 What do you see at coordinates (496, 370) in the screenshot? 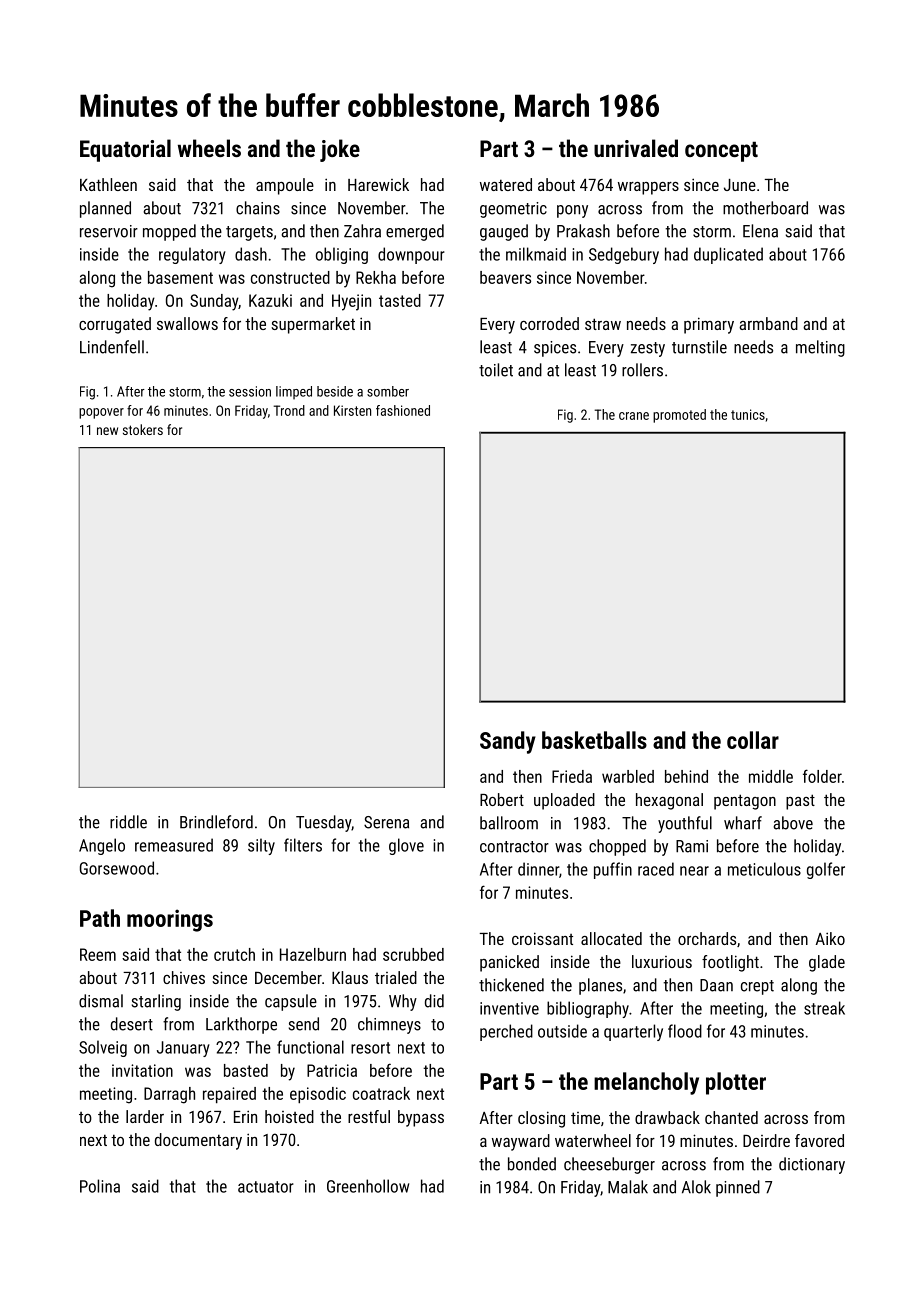
I see `toilet` at bounding box center [496, 370].
